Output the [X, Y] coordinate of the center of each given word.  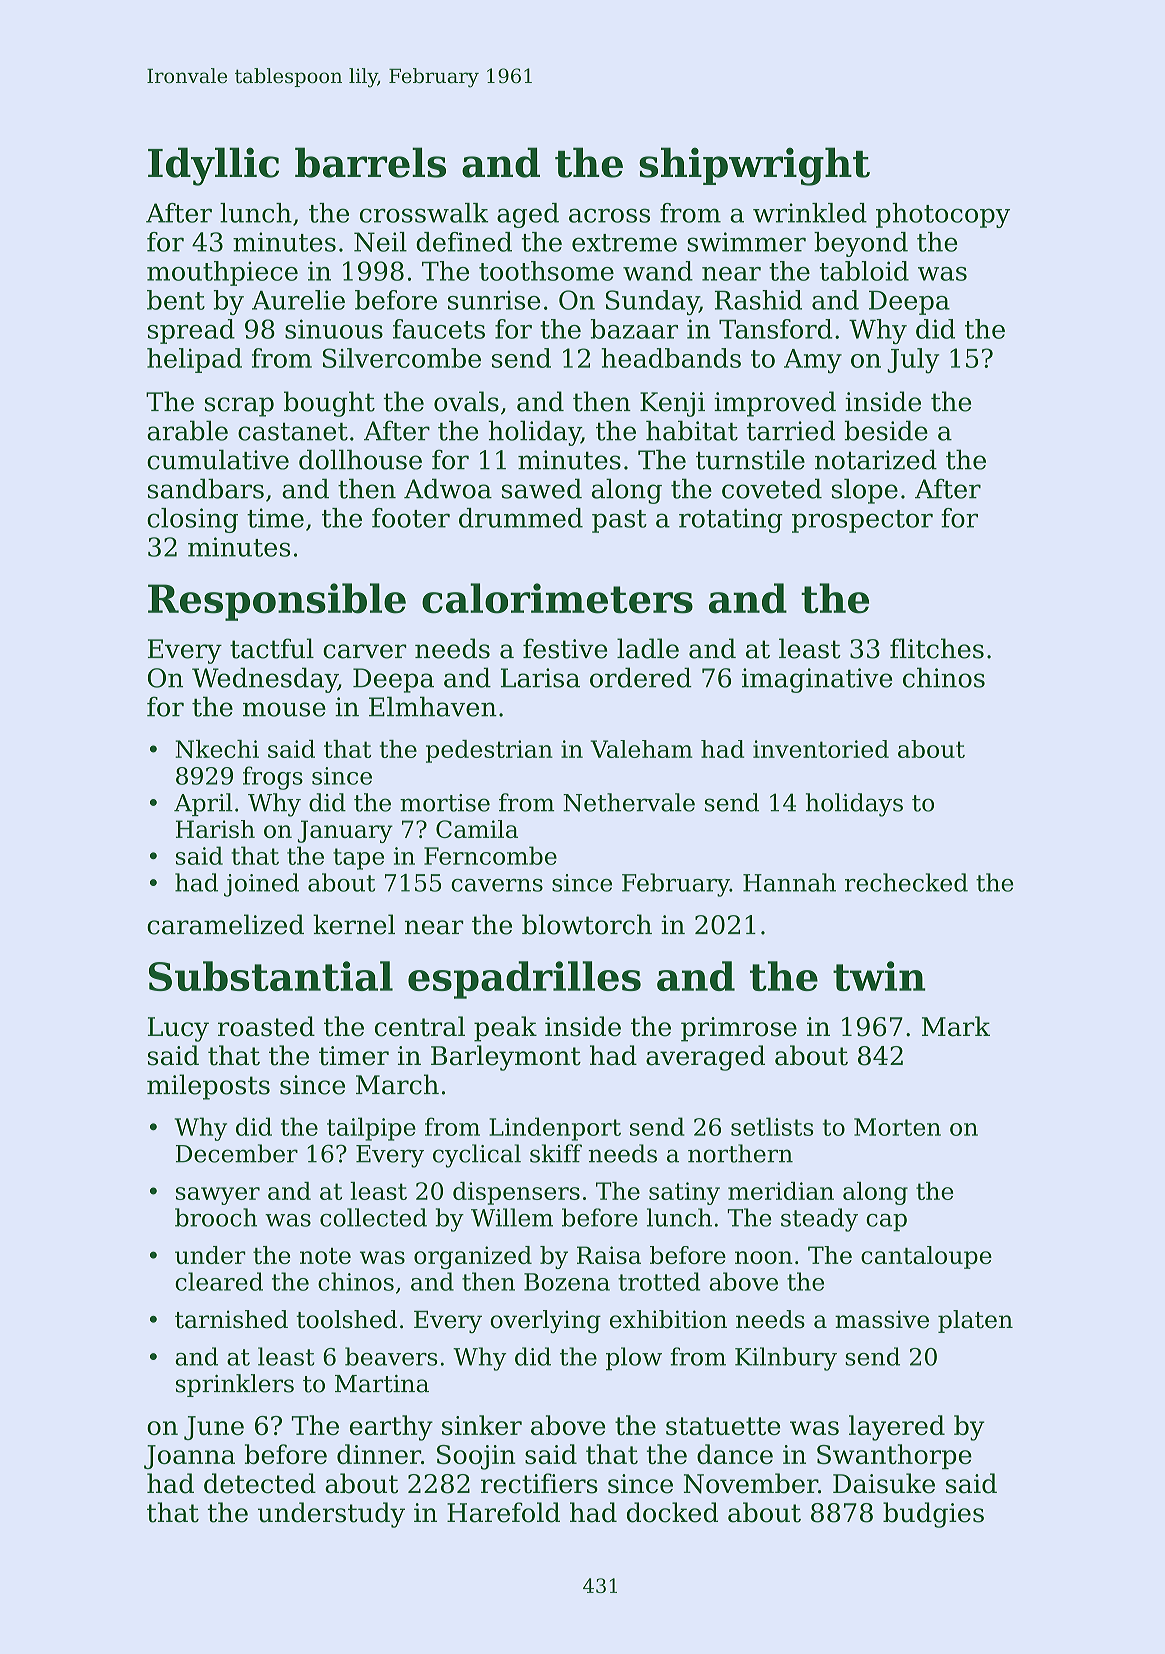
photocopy [943, 215]
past [619, 521]
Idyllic [213, 166]
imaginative [817, 680]
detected [260, 1483]
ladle [648, 648]
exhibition [668, 1319]
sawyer [218, 1196]
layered [897, 1428]
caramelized [225, 924]
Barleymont [506, 1058]
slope [865, 491]
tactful [272, 648]
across [609, 215]
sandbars [206, 488]
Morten [897, 1127]
